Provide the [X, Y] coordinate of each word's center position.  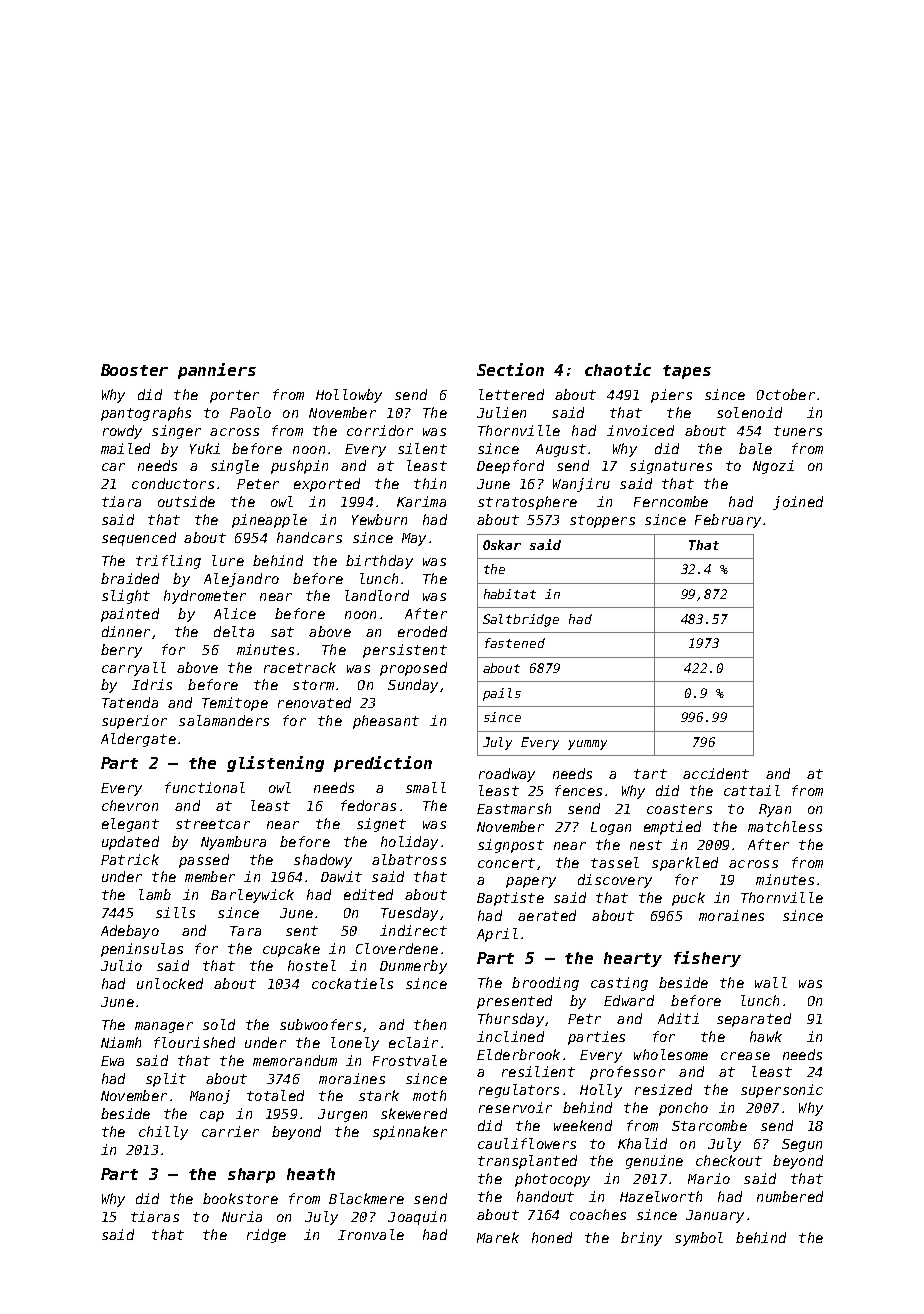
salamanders [224, 720]
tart [650, 774]
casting [619, 984]
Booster [134, 370]
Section [510, 369]
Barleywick [252, 896]
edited [368, 894]
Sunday [413, 686]
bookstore [240, 1198]
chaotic [618, 369]
